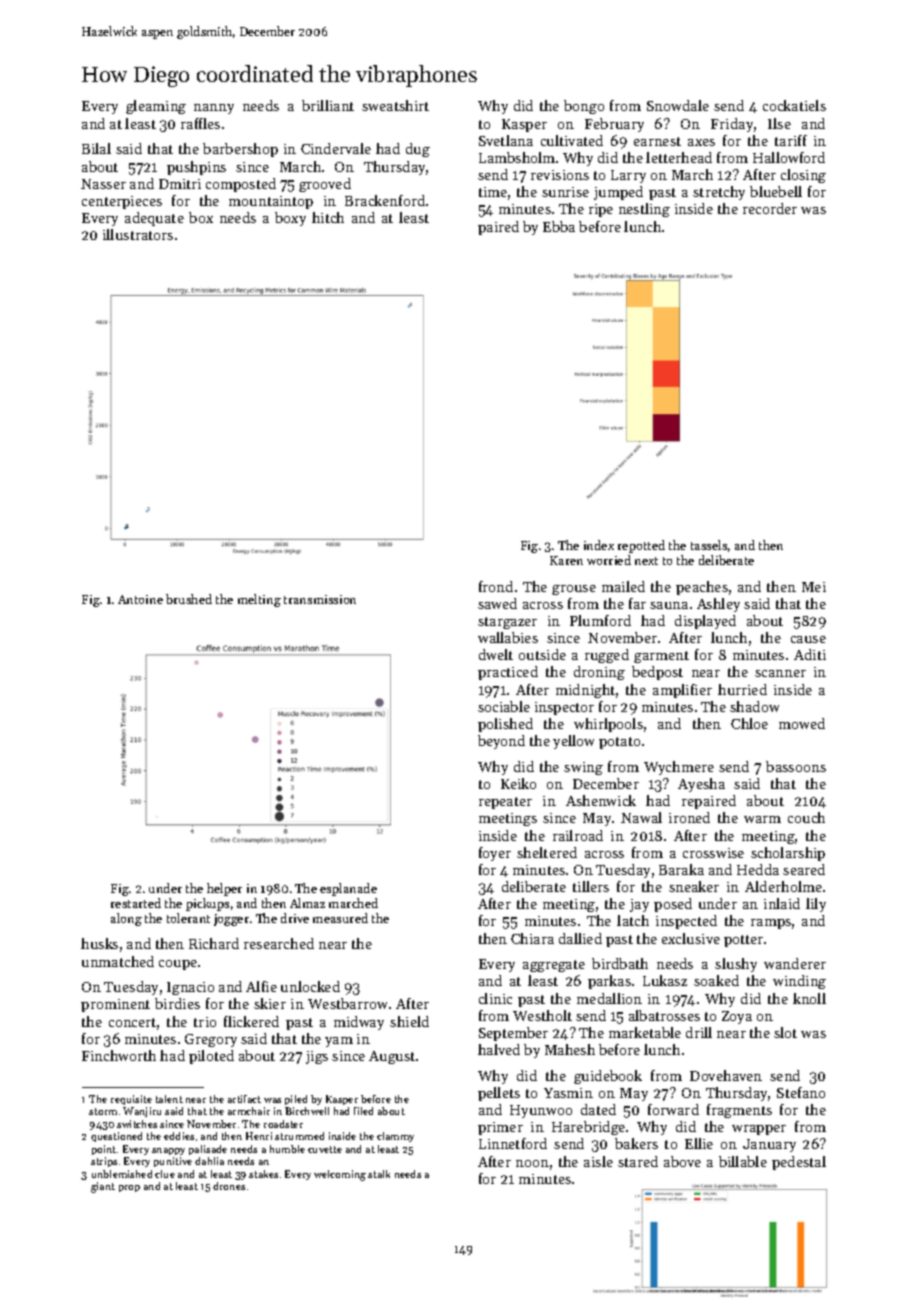  What do you see at coordinates (189, 599) in the image?
I see `brushed` at bounding box center [189, 599].
